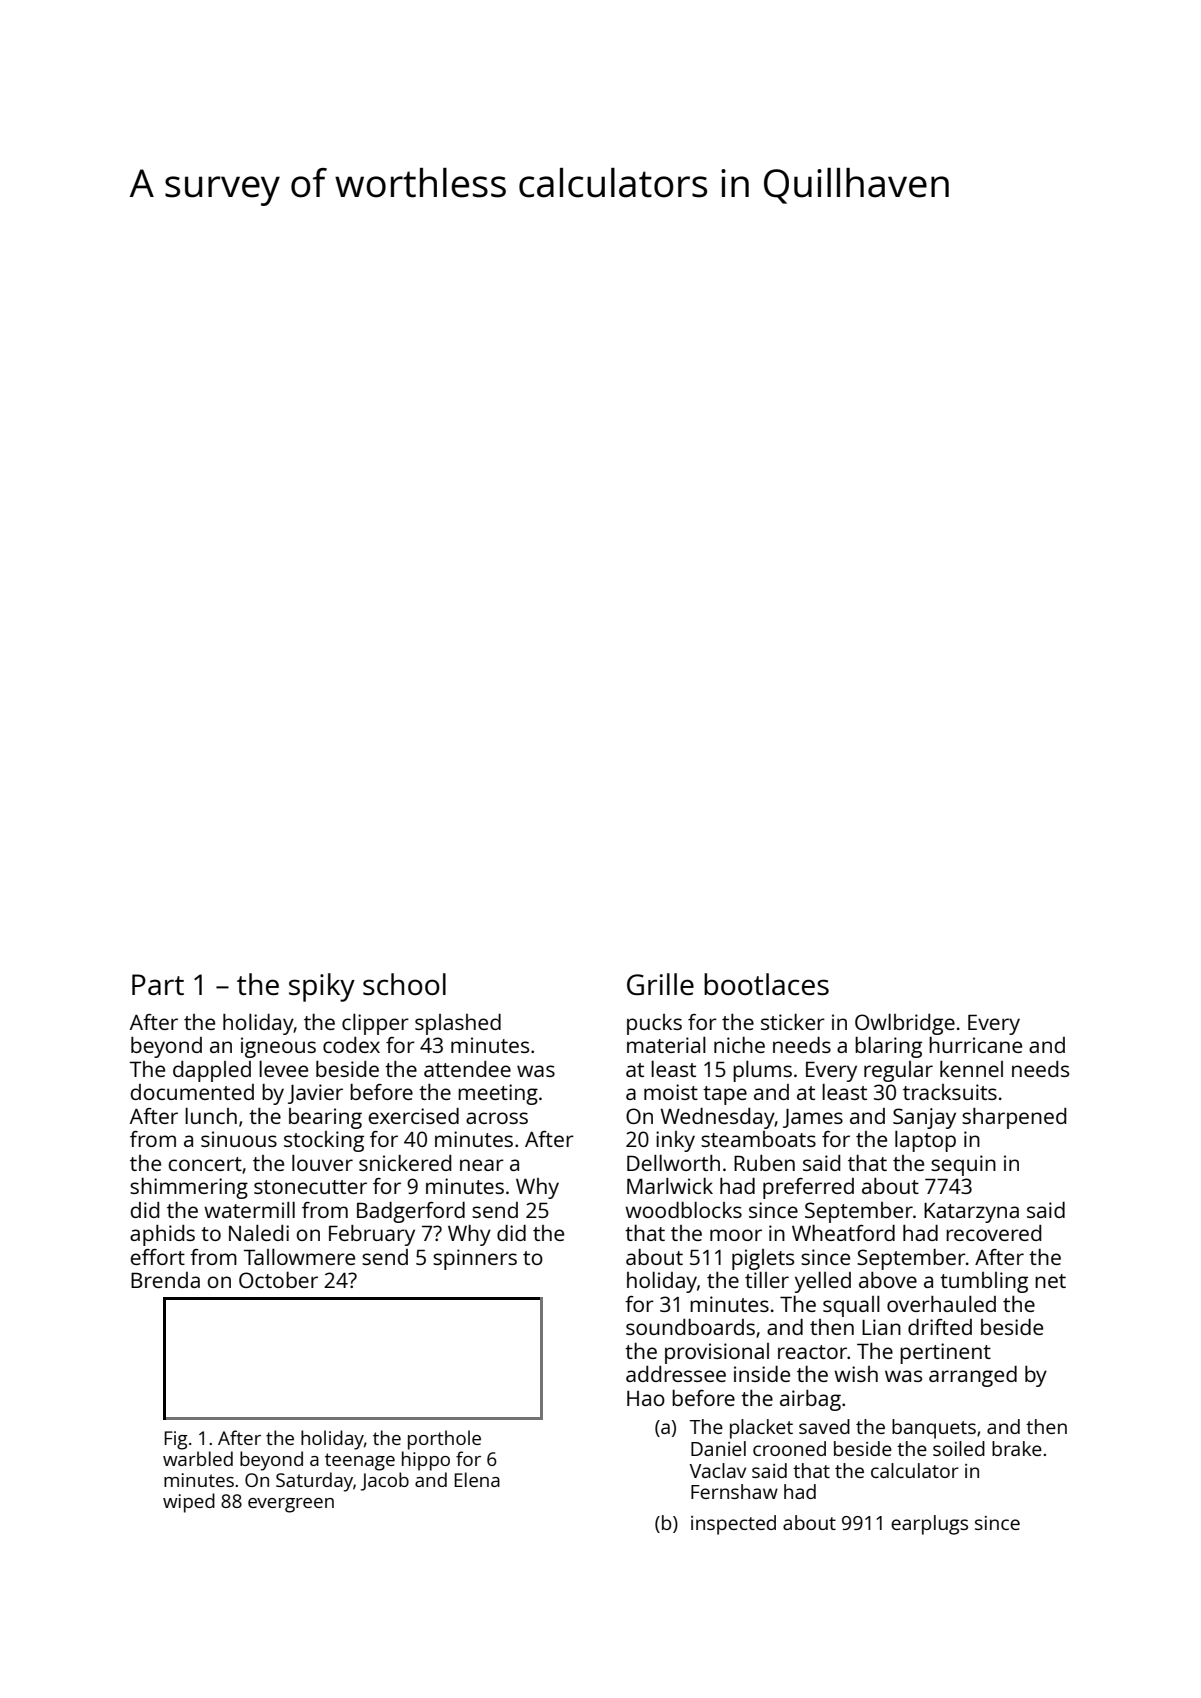 The height and width of the page is (1698, 1201). Describe the element at coordinates (734, 1491) in the page. I see `Fernshaw` at that location.
